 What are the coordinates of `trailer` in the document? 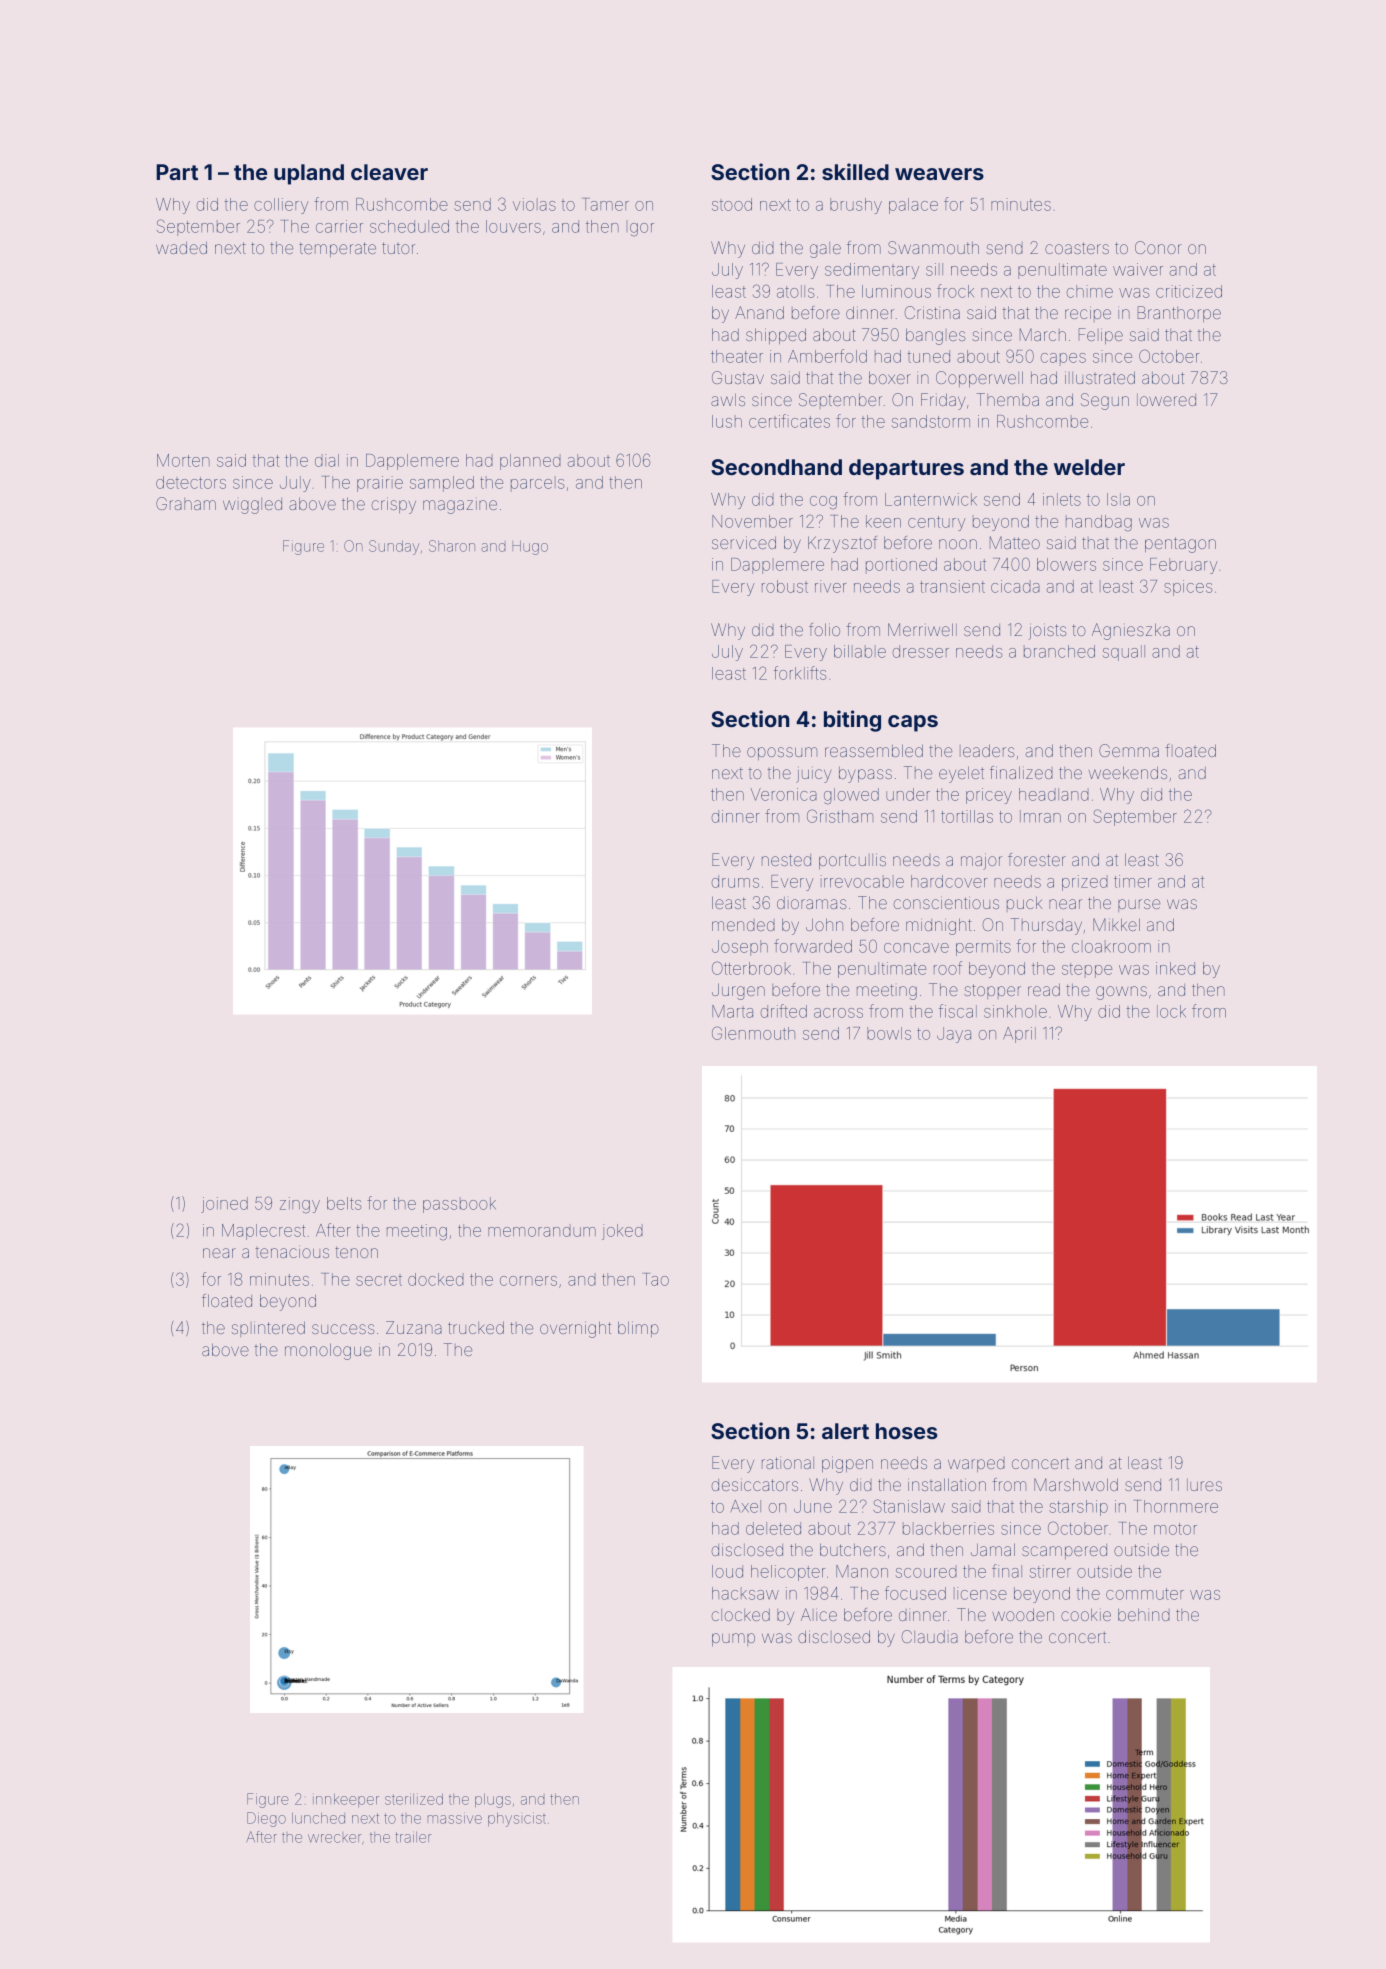 It's located at (413, 1837).
